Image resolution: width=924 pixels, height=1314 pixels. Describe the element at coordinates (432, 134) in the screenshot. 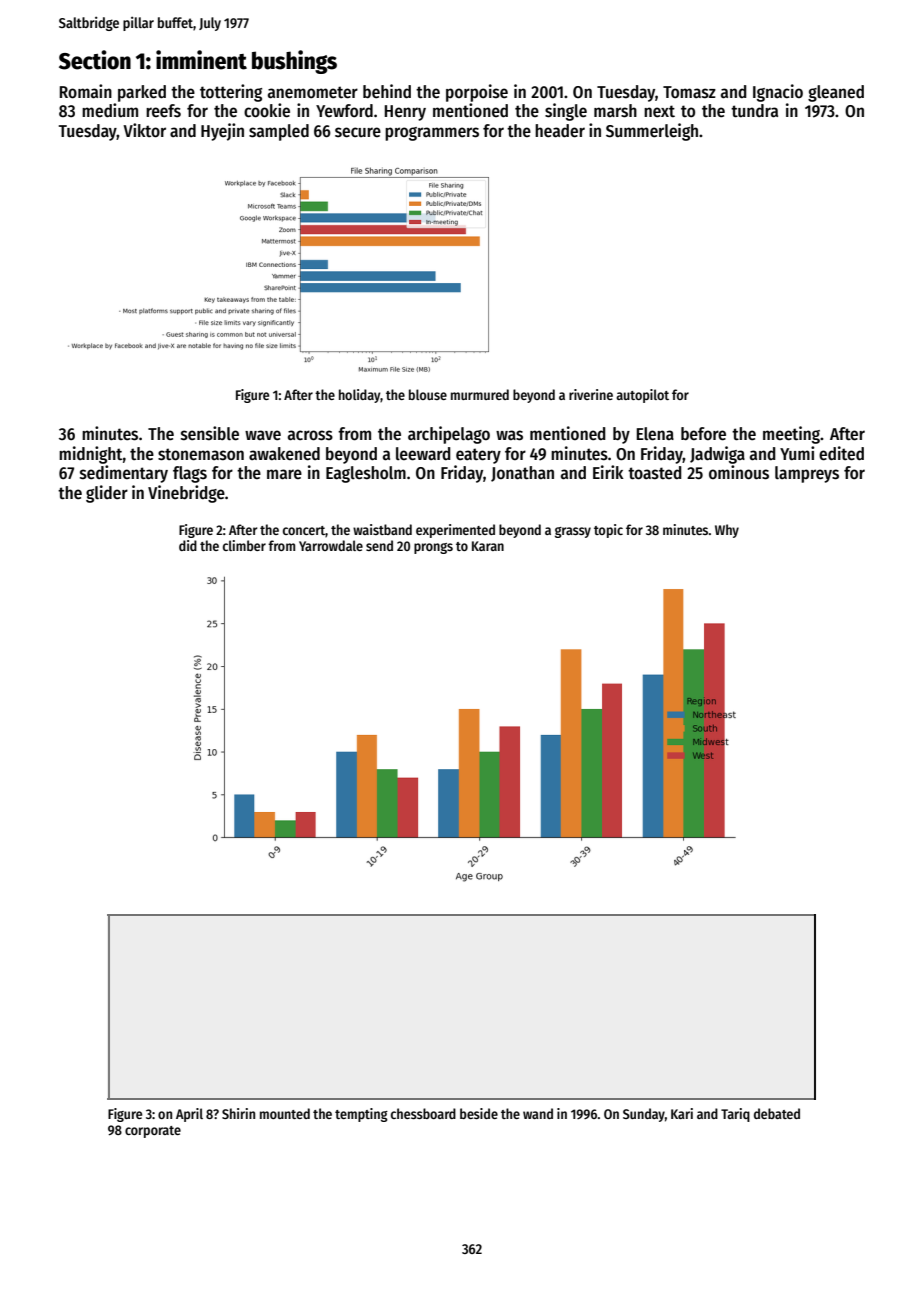

I see `programmers` at that location.
